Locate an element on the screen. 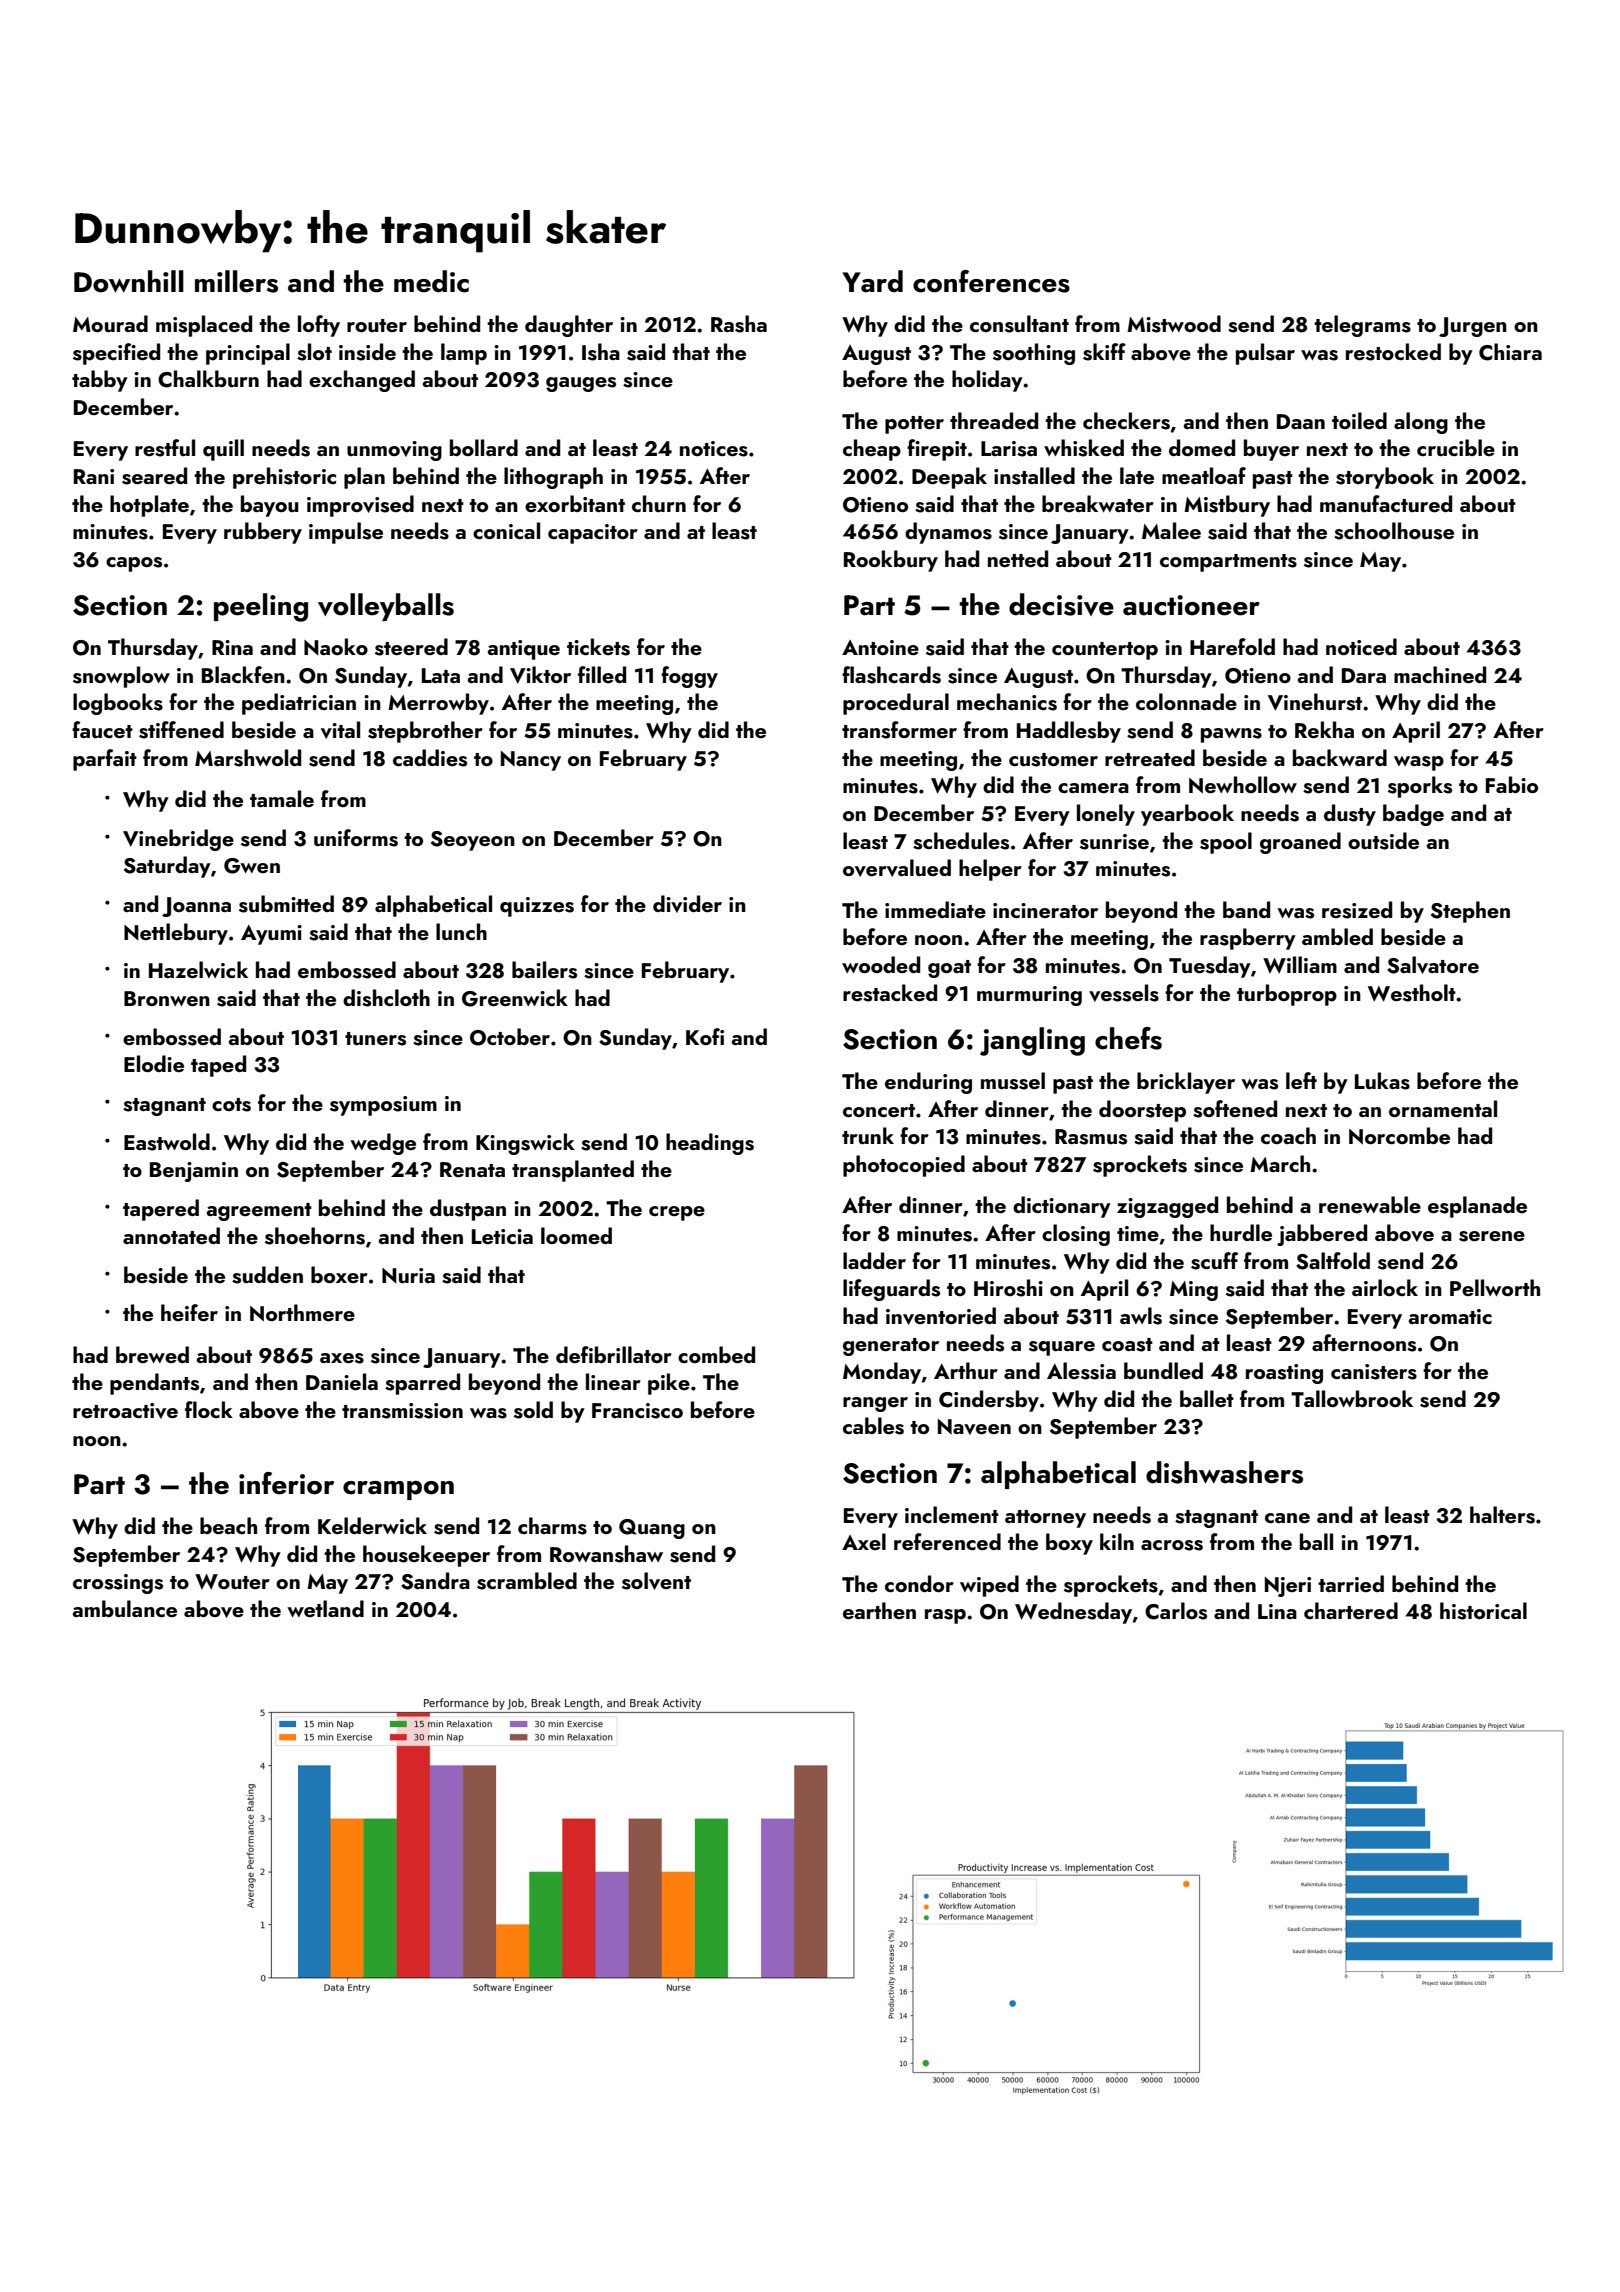 The width and height of the screenshot is (1620, 2292). notices is located at coordinates (714, 449).
